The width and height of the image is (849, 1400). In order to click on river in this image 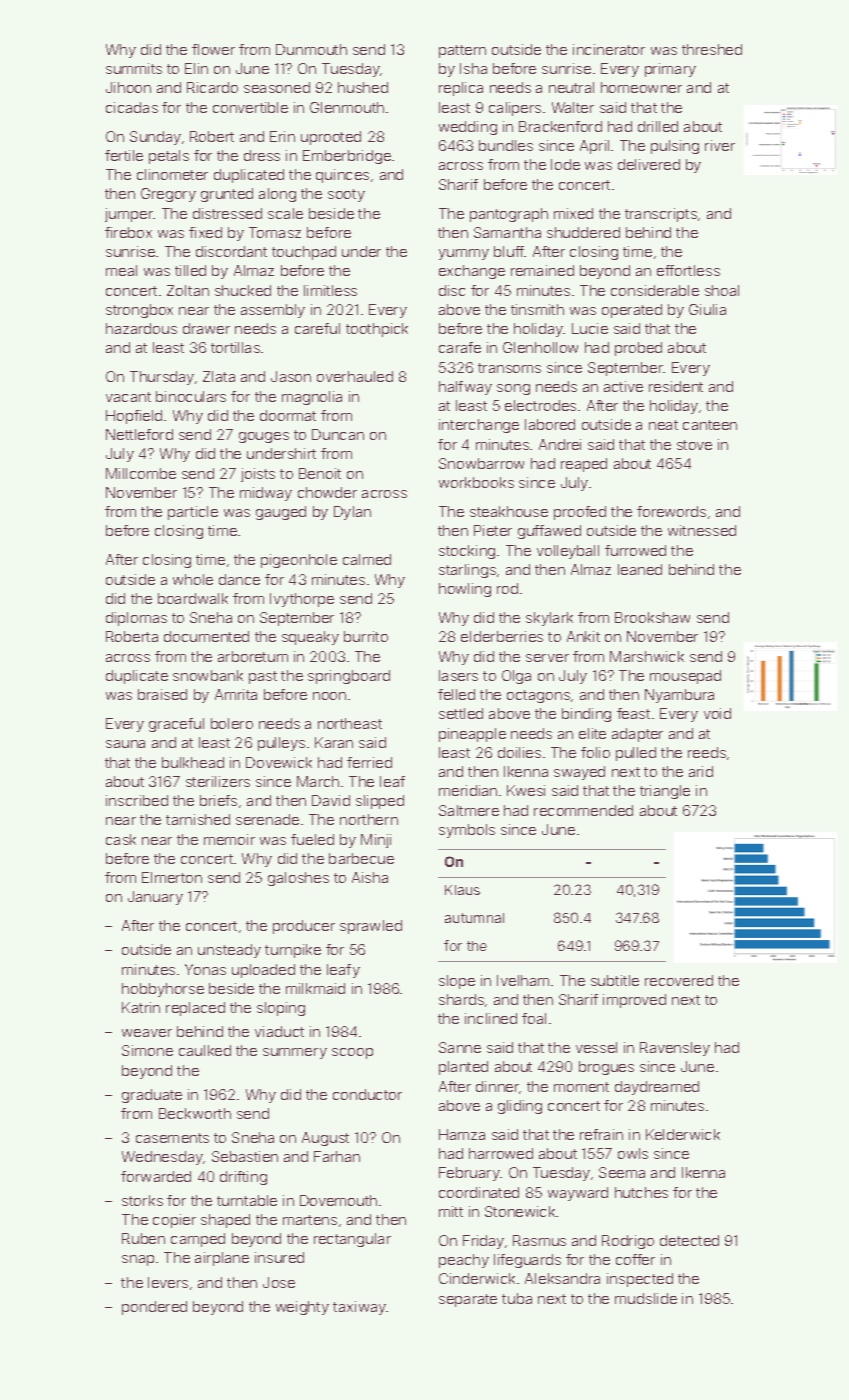, I will do `click(720, 145)`.
